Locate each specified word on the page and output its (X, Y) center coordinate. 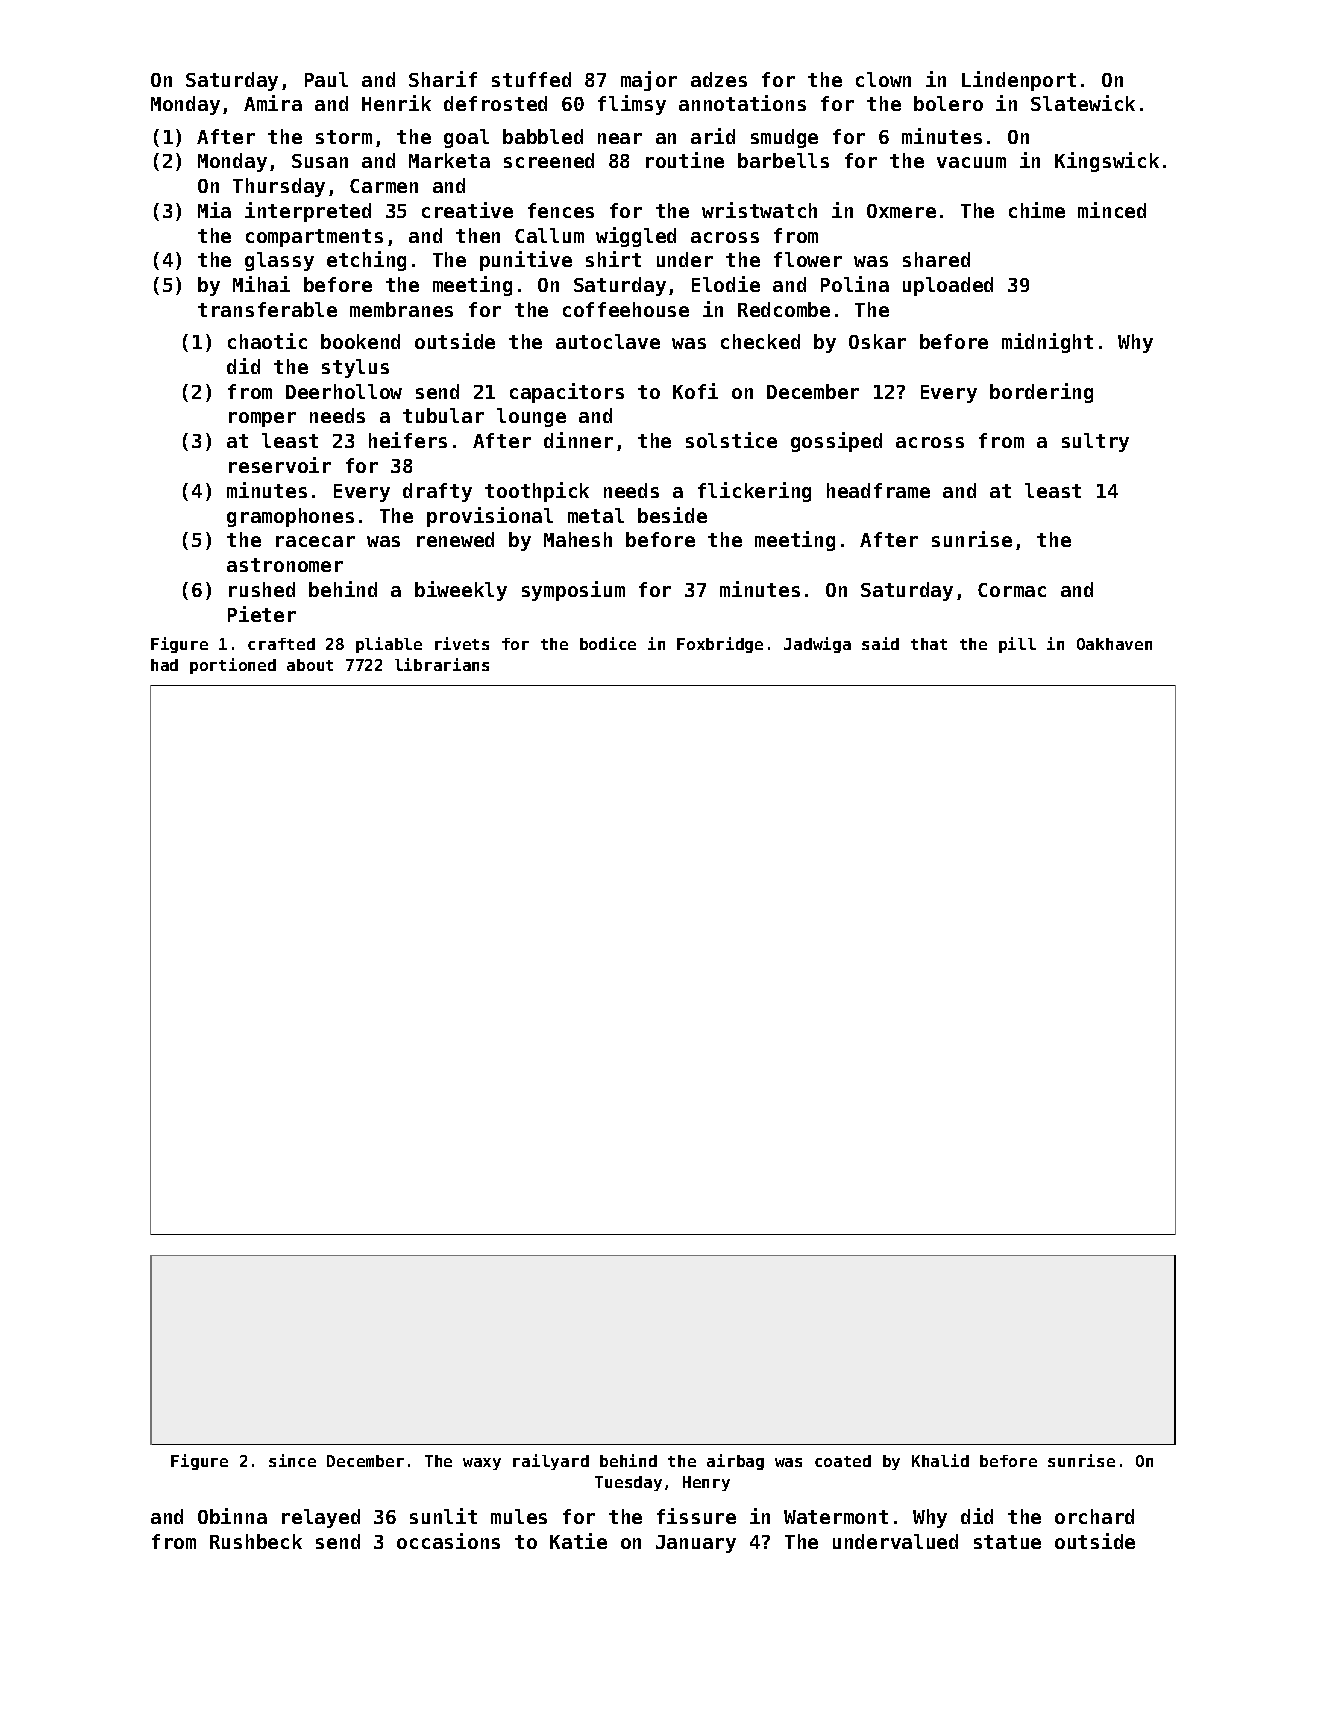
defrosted (495, 103)
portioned (233, 666)
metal (596, 515)
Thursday (279, 187)
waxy (482, 1464)
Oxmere (901, 211)
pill (1017, 645)
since (292, 1460)
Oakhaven (1114, 644)
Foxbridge (720, 645)
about (310, 665)
